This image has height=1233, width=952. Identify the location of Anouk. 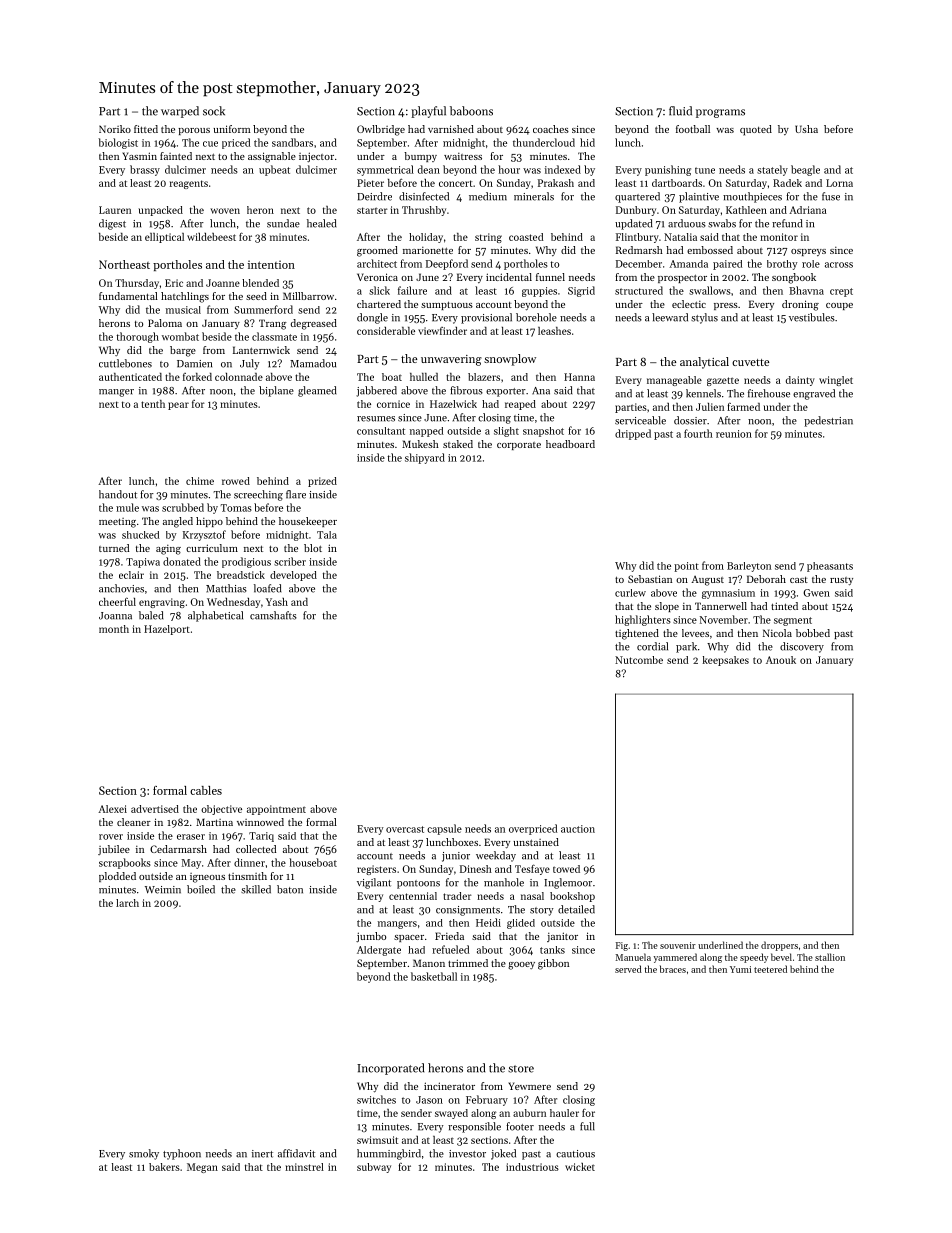
(781, 660).
